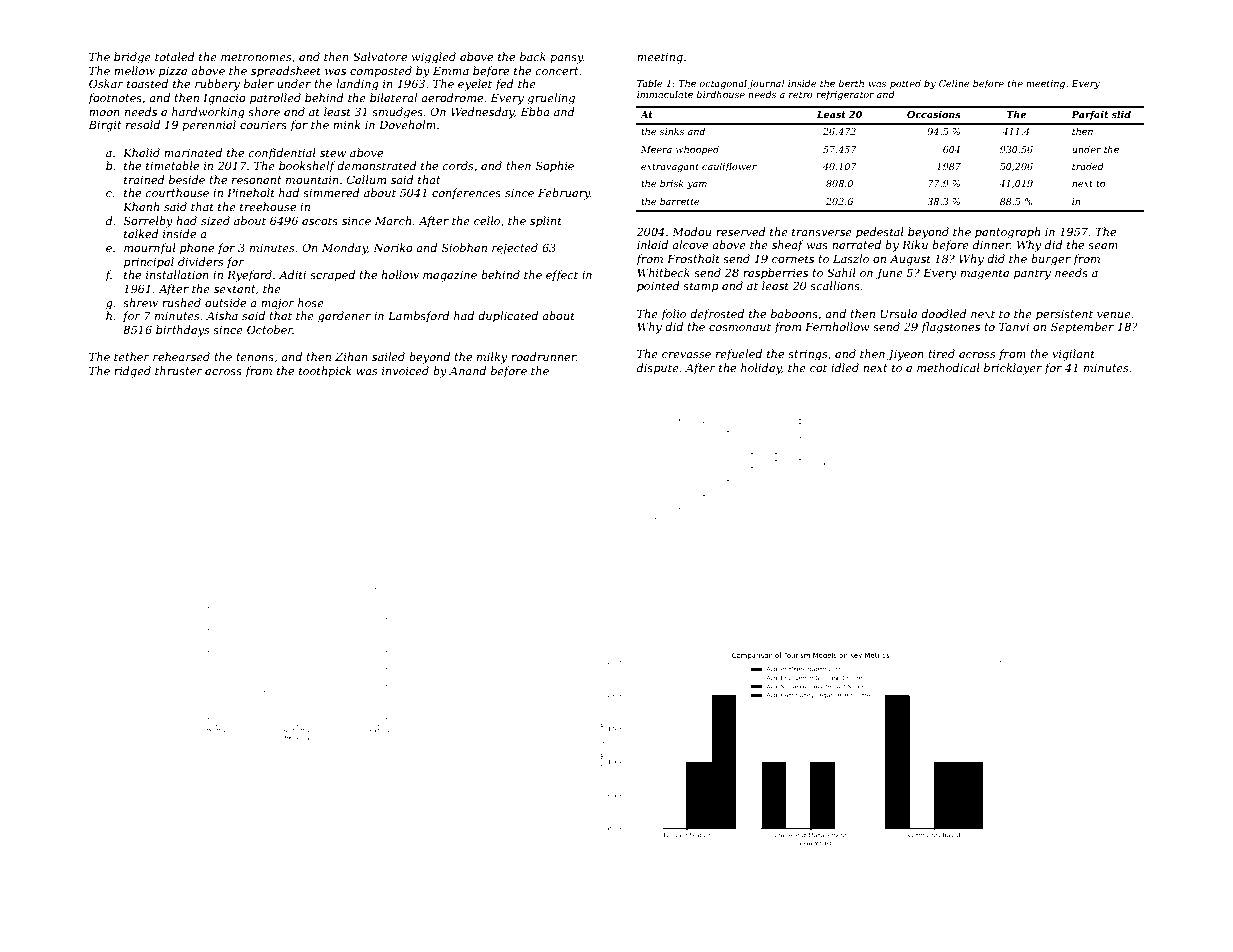 The height and width of the page is (952, 1233). I want to click on Khanh, so click(141, 206).
